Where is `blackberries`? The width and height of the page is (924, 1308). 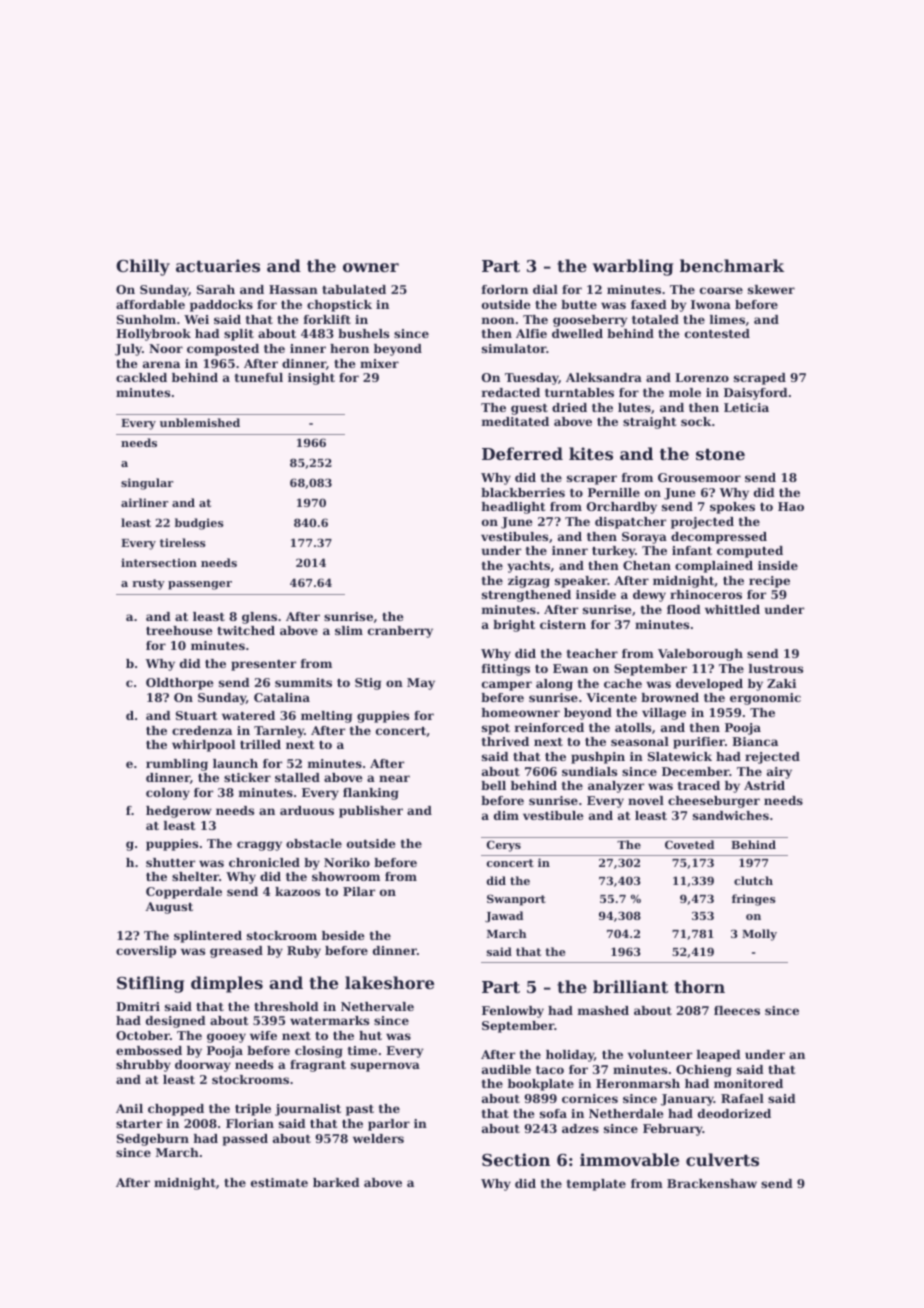 blackberries is located at coordinates (523, 492).
